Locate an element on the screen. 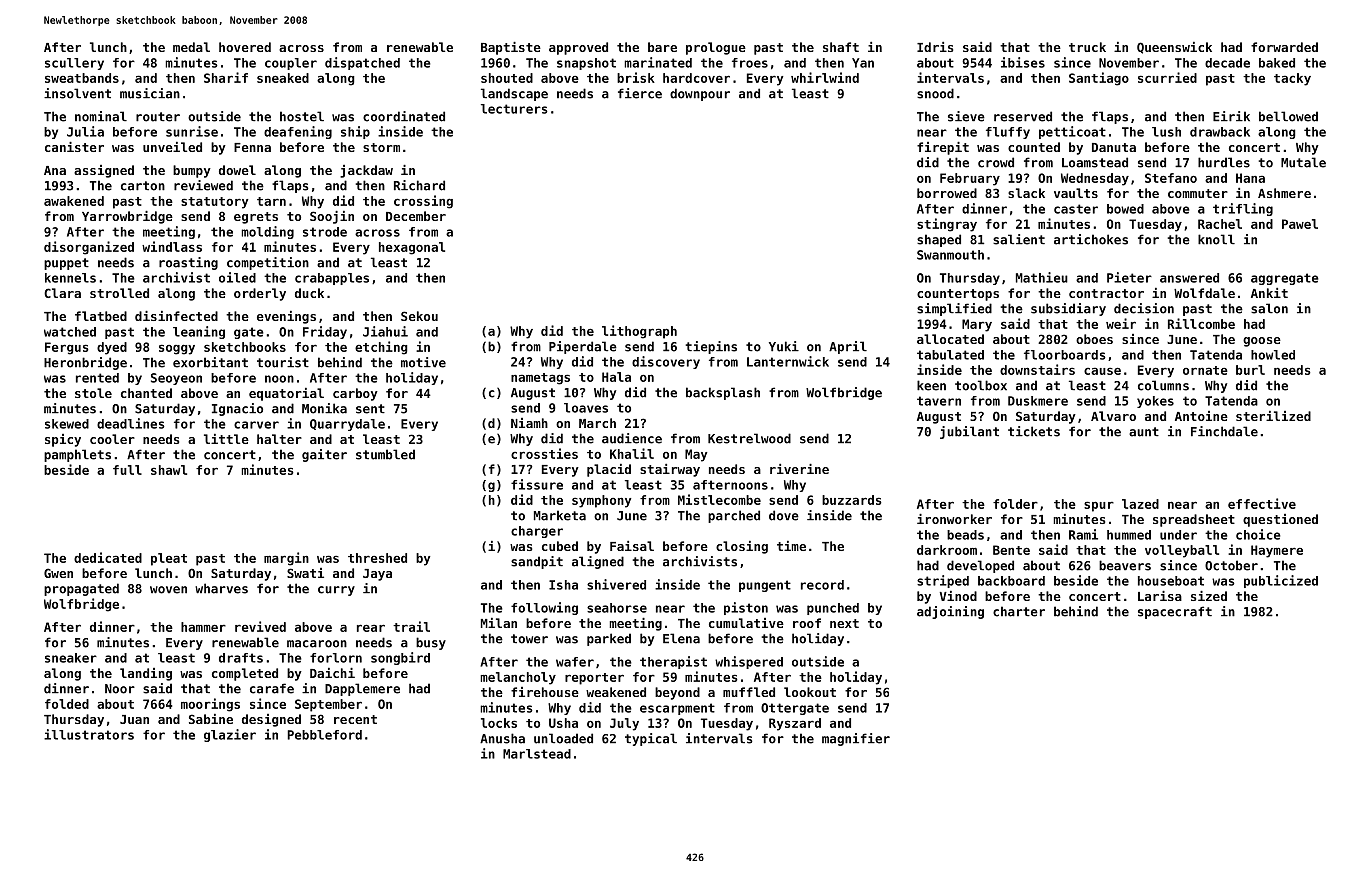 This screenshot has width=1372, height=887. shaped is located at coordinates (939, 240).
